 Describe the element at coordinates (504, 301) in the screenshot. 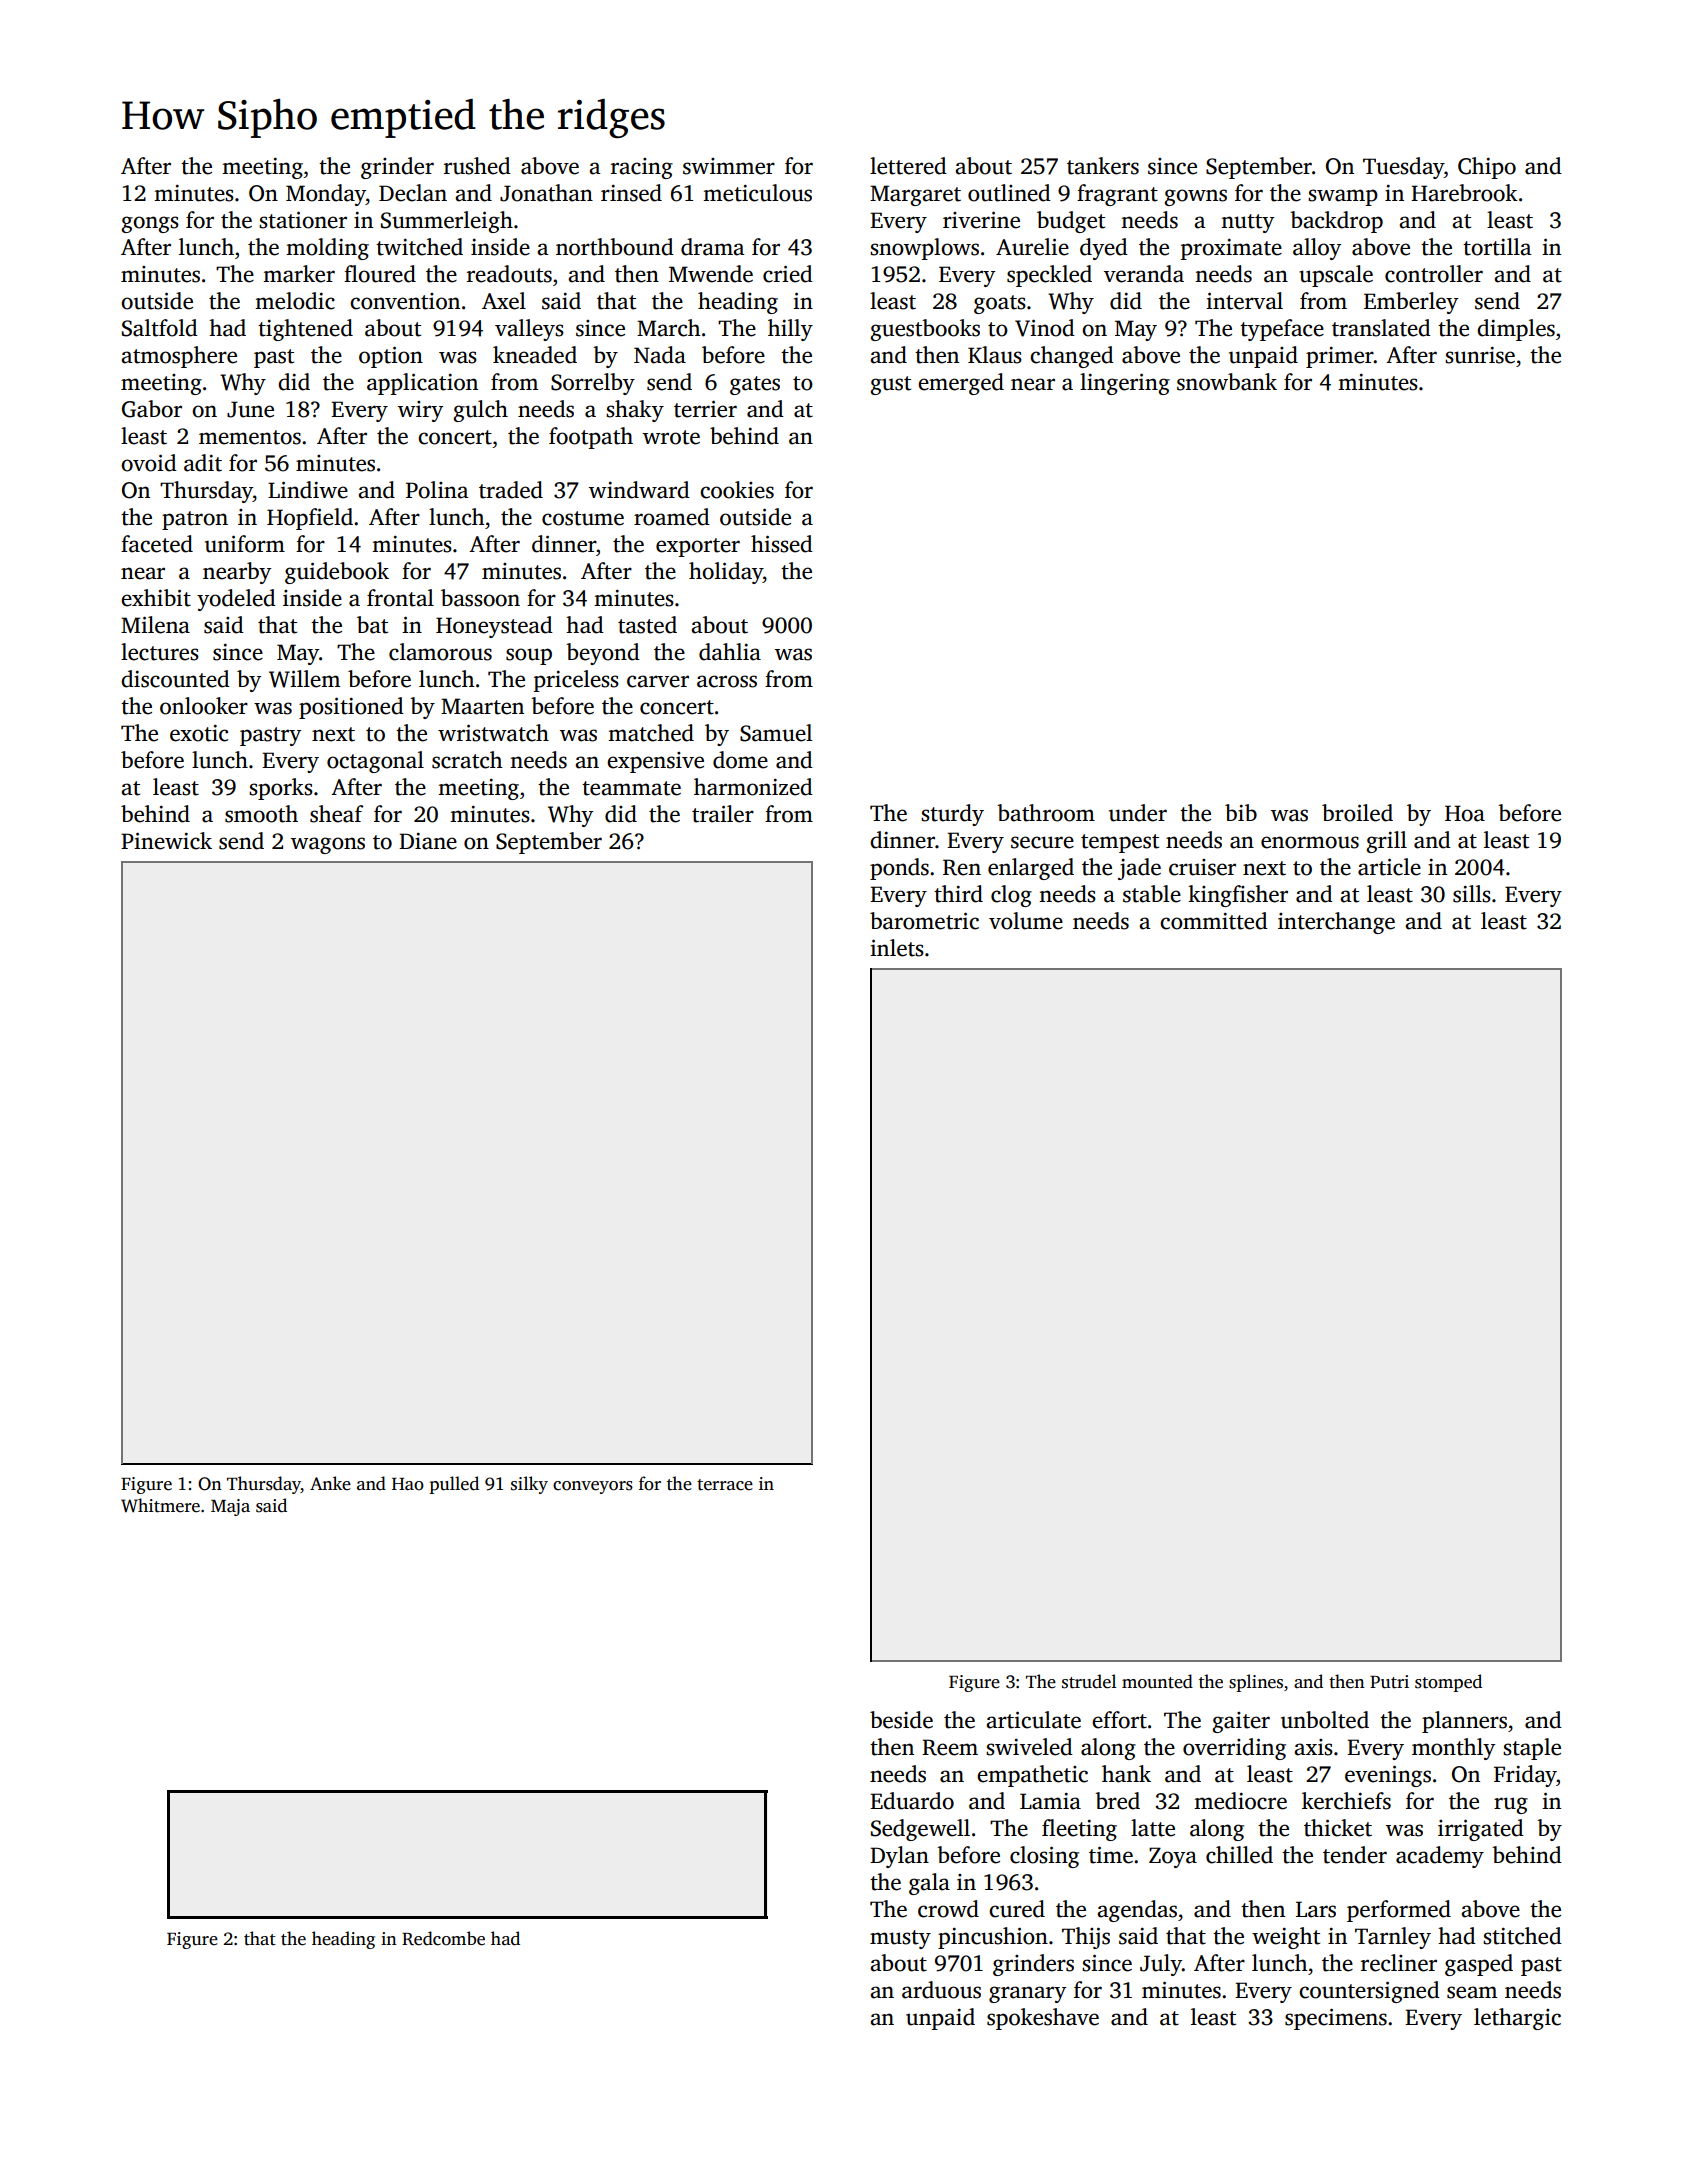

I see `Axel` at that location.
